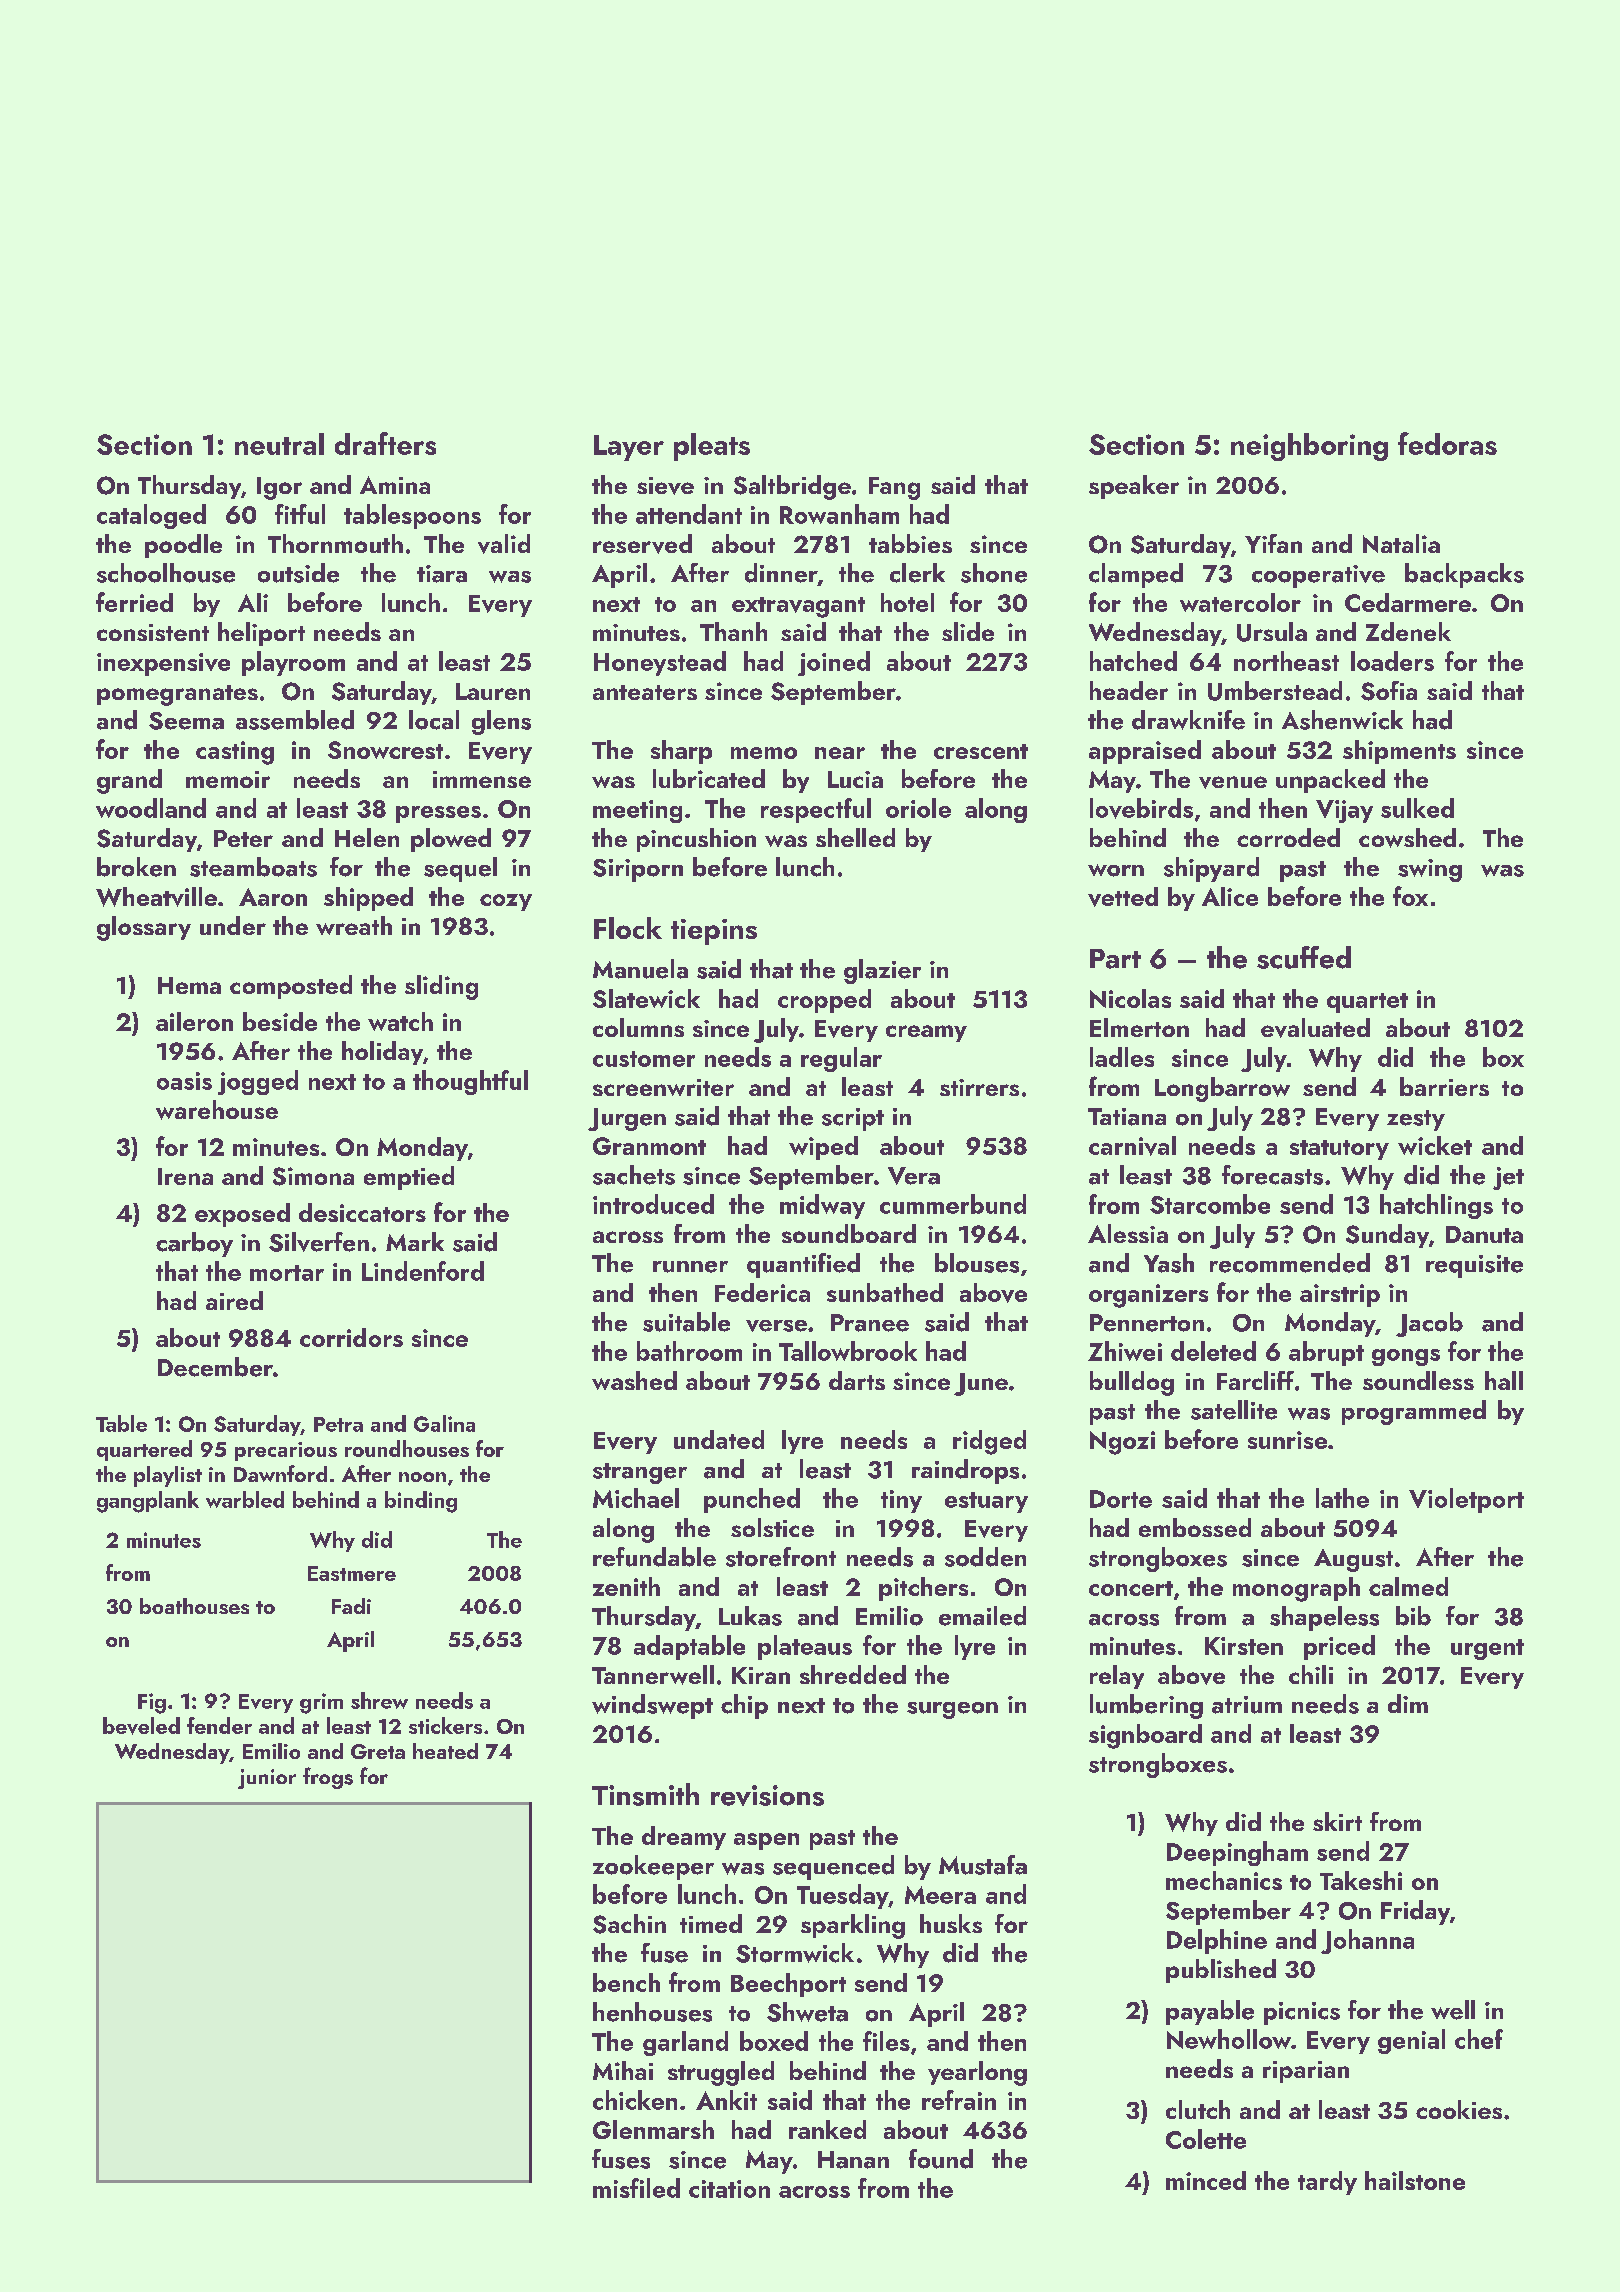 This screenshot has width=1620, height=2292. Describe the element at coordinates (166, 573) in the screenshot. I see `schoolhouse` at that location.
